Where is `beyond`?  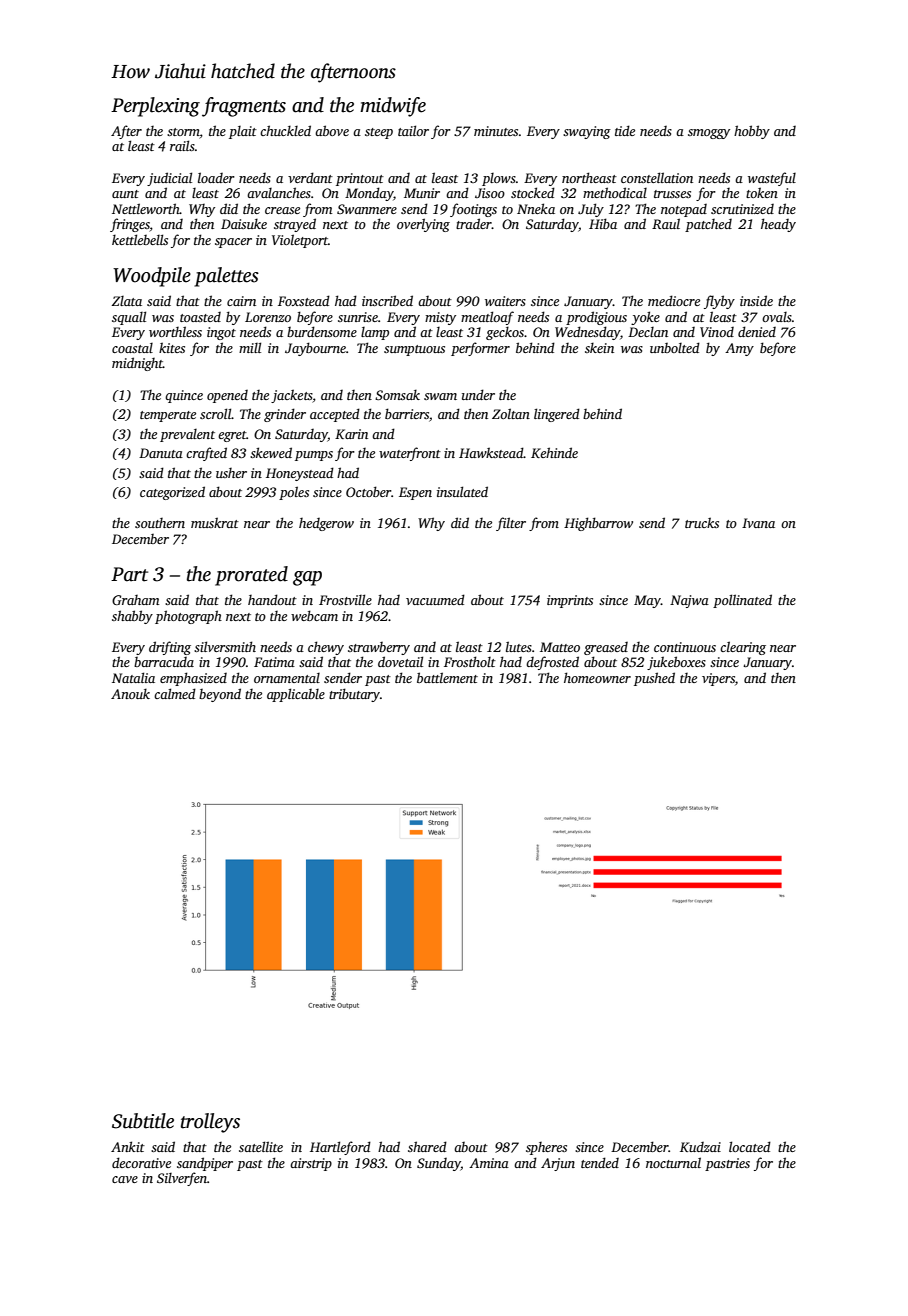 beyond is located at coordinates (220, 695).
